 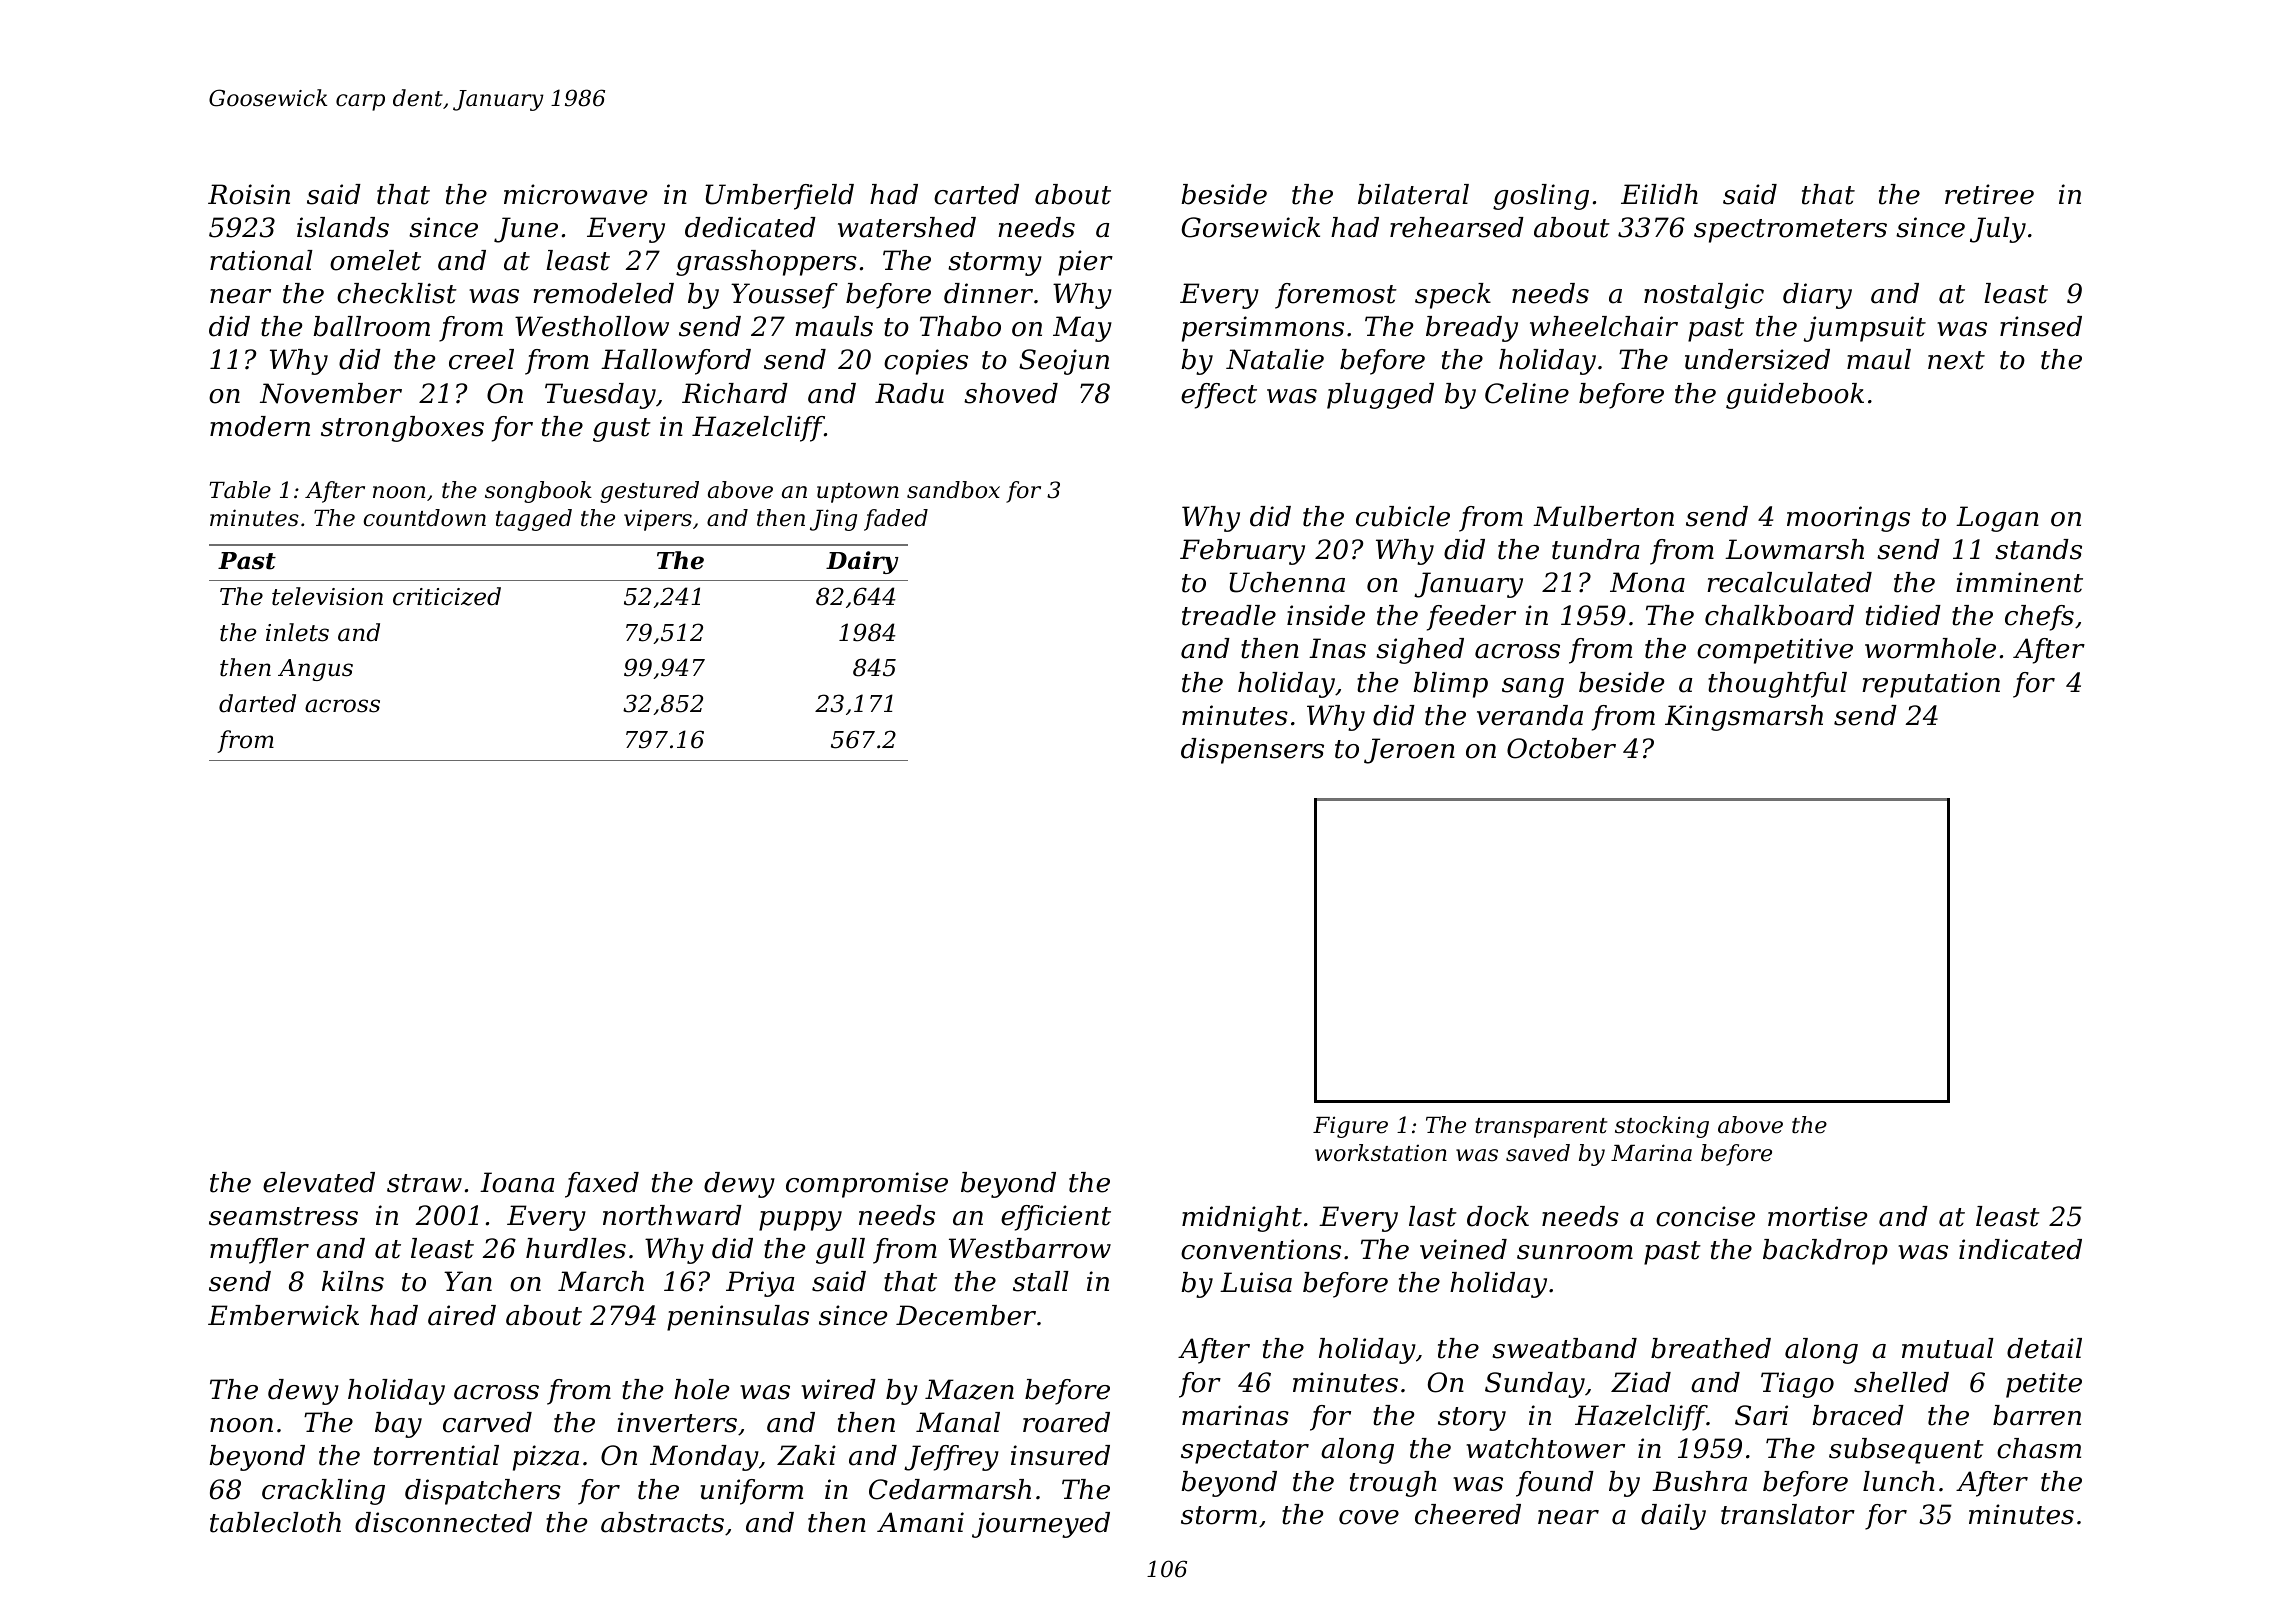 I want to click on Zaki, so click(x=806, y=1455).
